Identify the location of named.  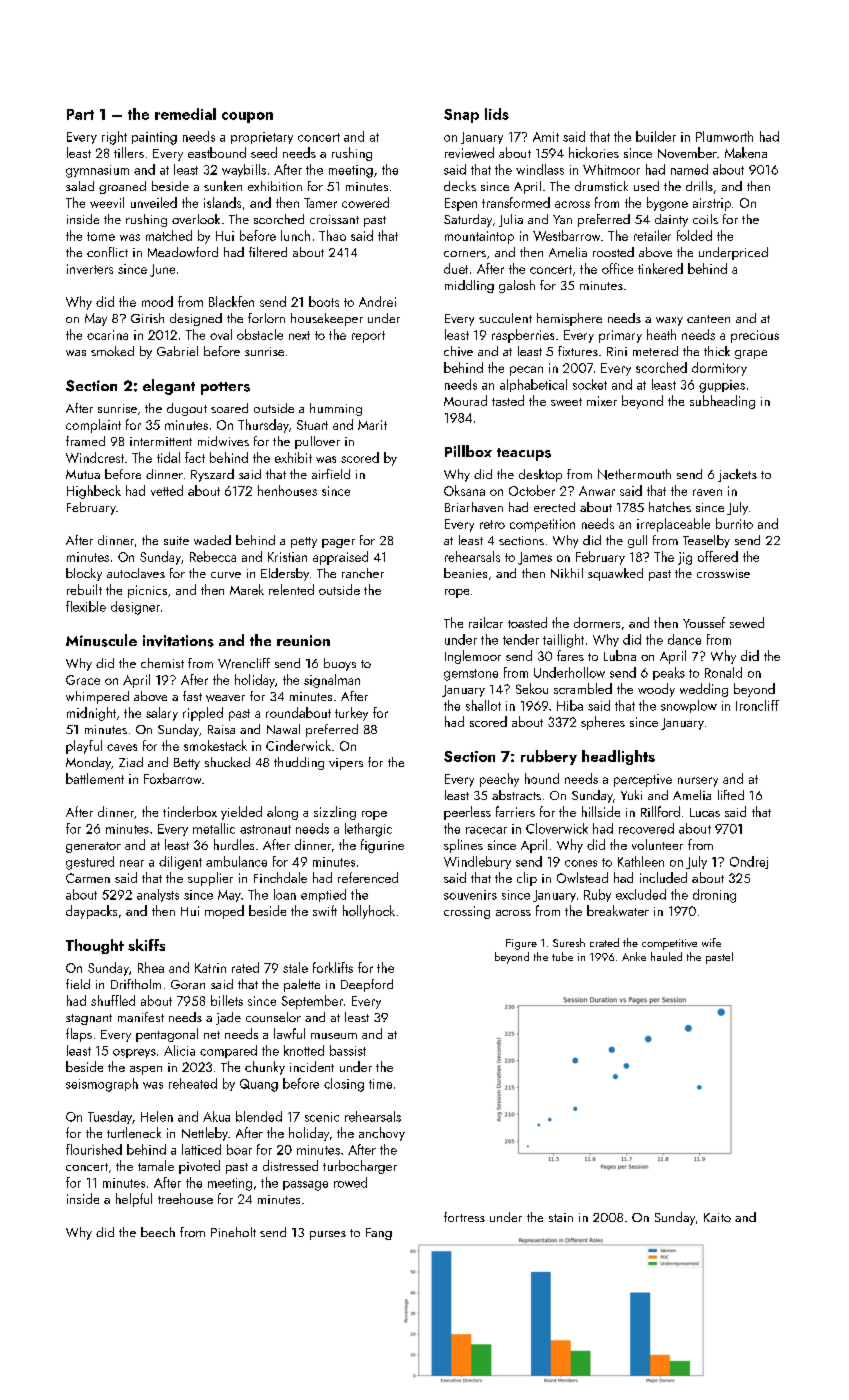
(689, 169).
